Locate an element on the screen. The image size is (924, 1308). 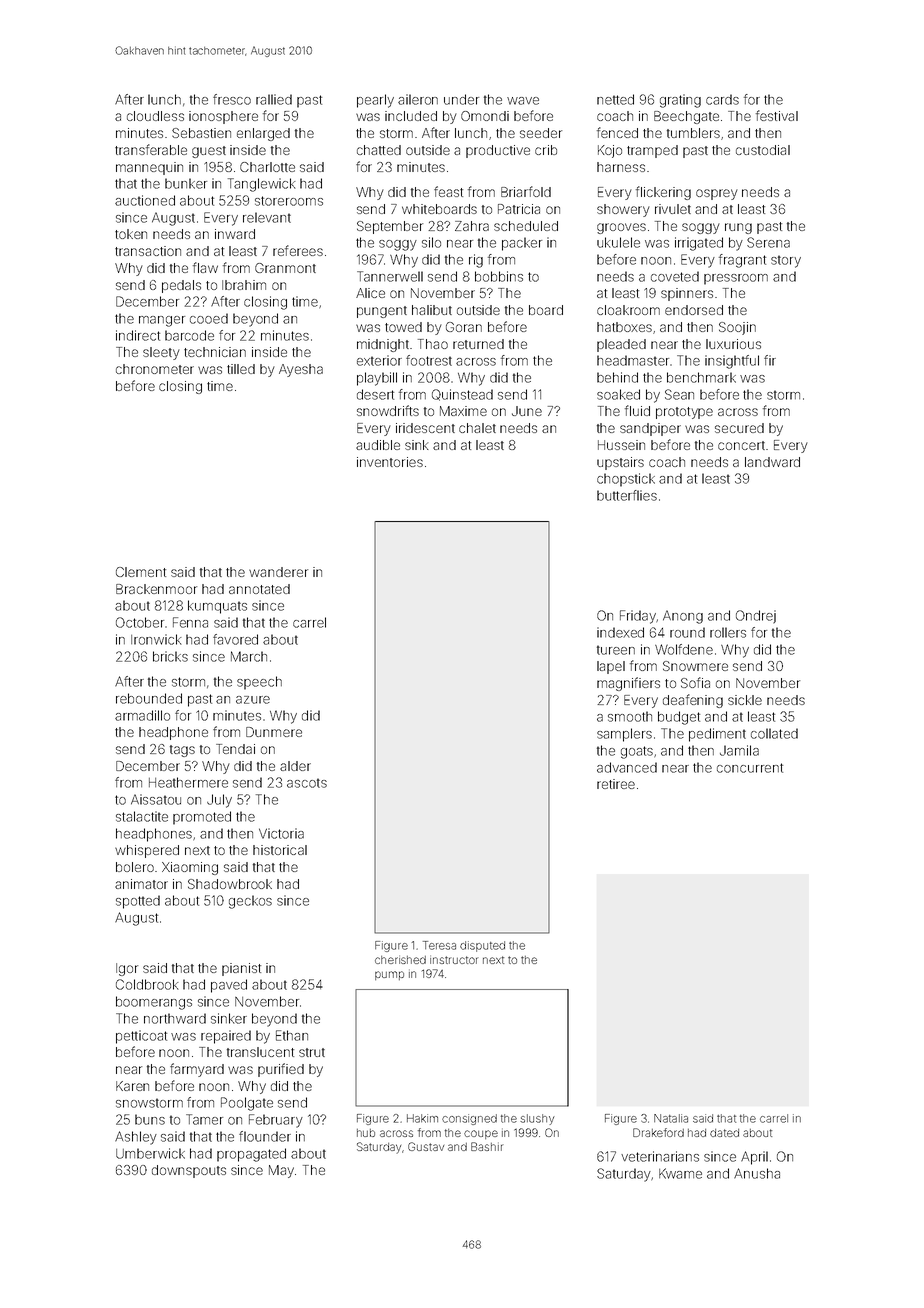
cards is located at coordinates (722, 99).
